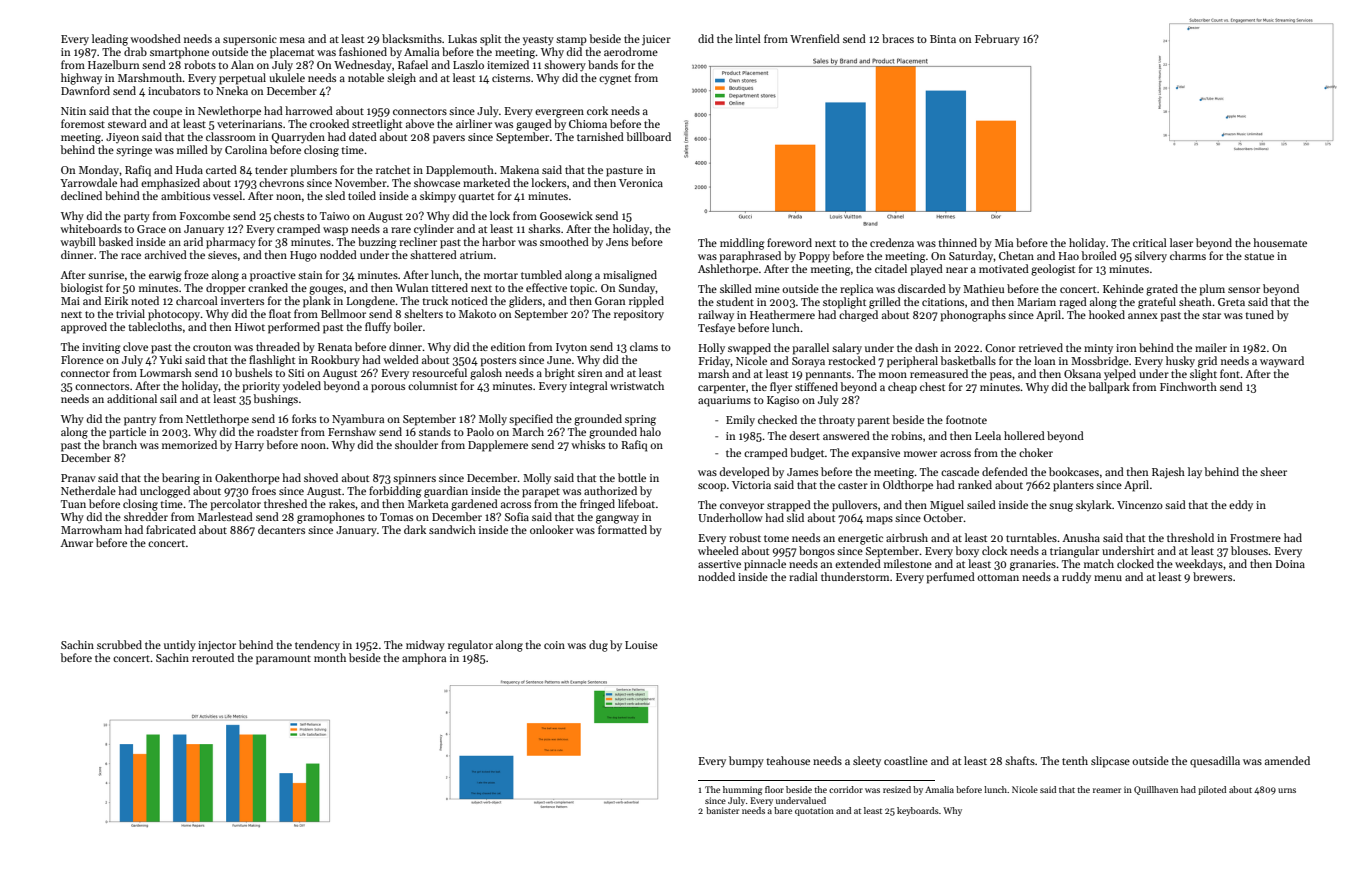 This screenshot has height=887, width=1372. What do you see at coordinates (947, 506) in the screenshot?
I see `Miguel` at bounding box center [947, 506].
